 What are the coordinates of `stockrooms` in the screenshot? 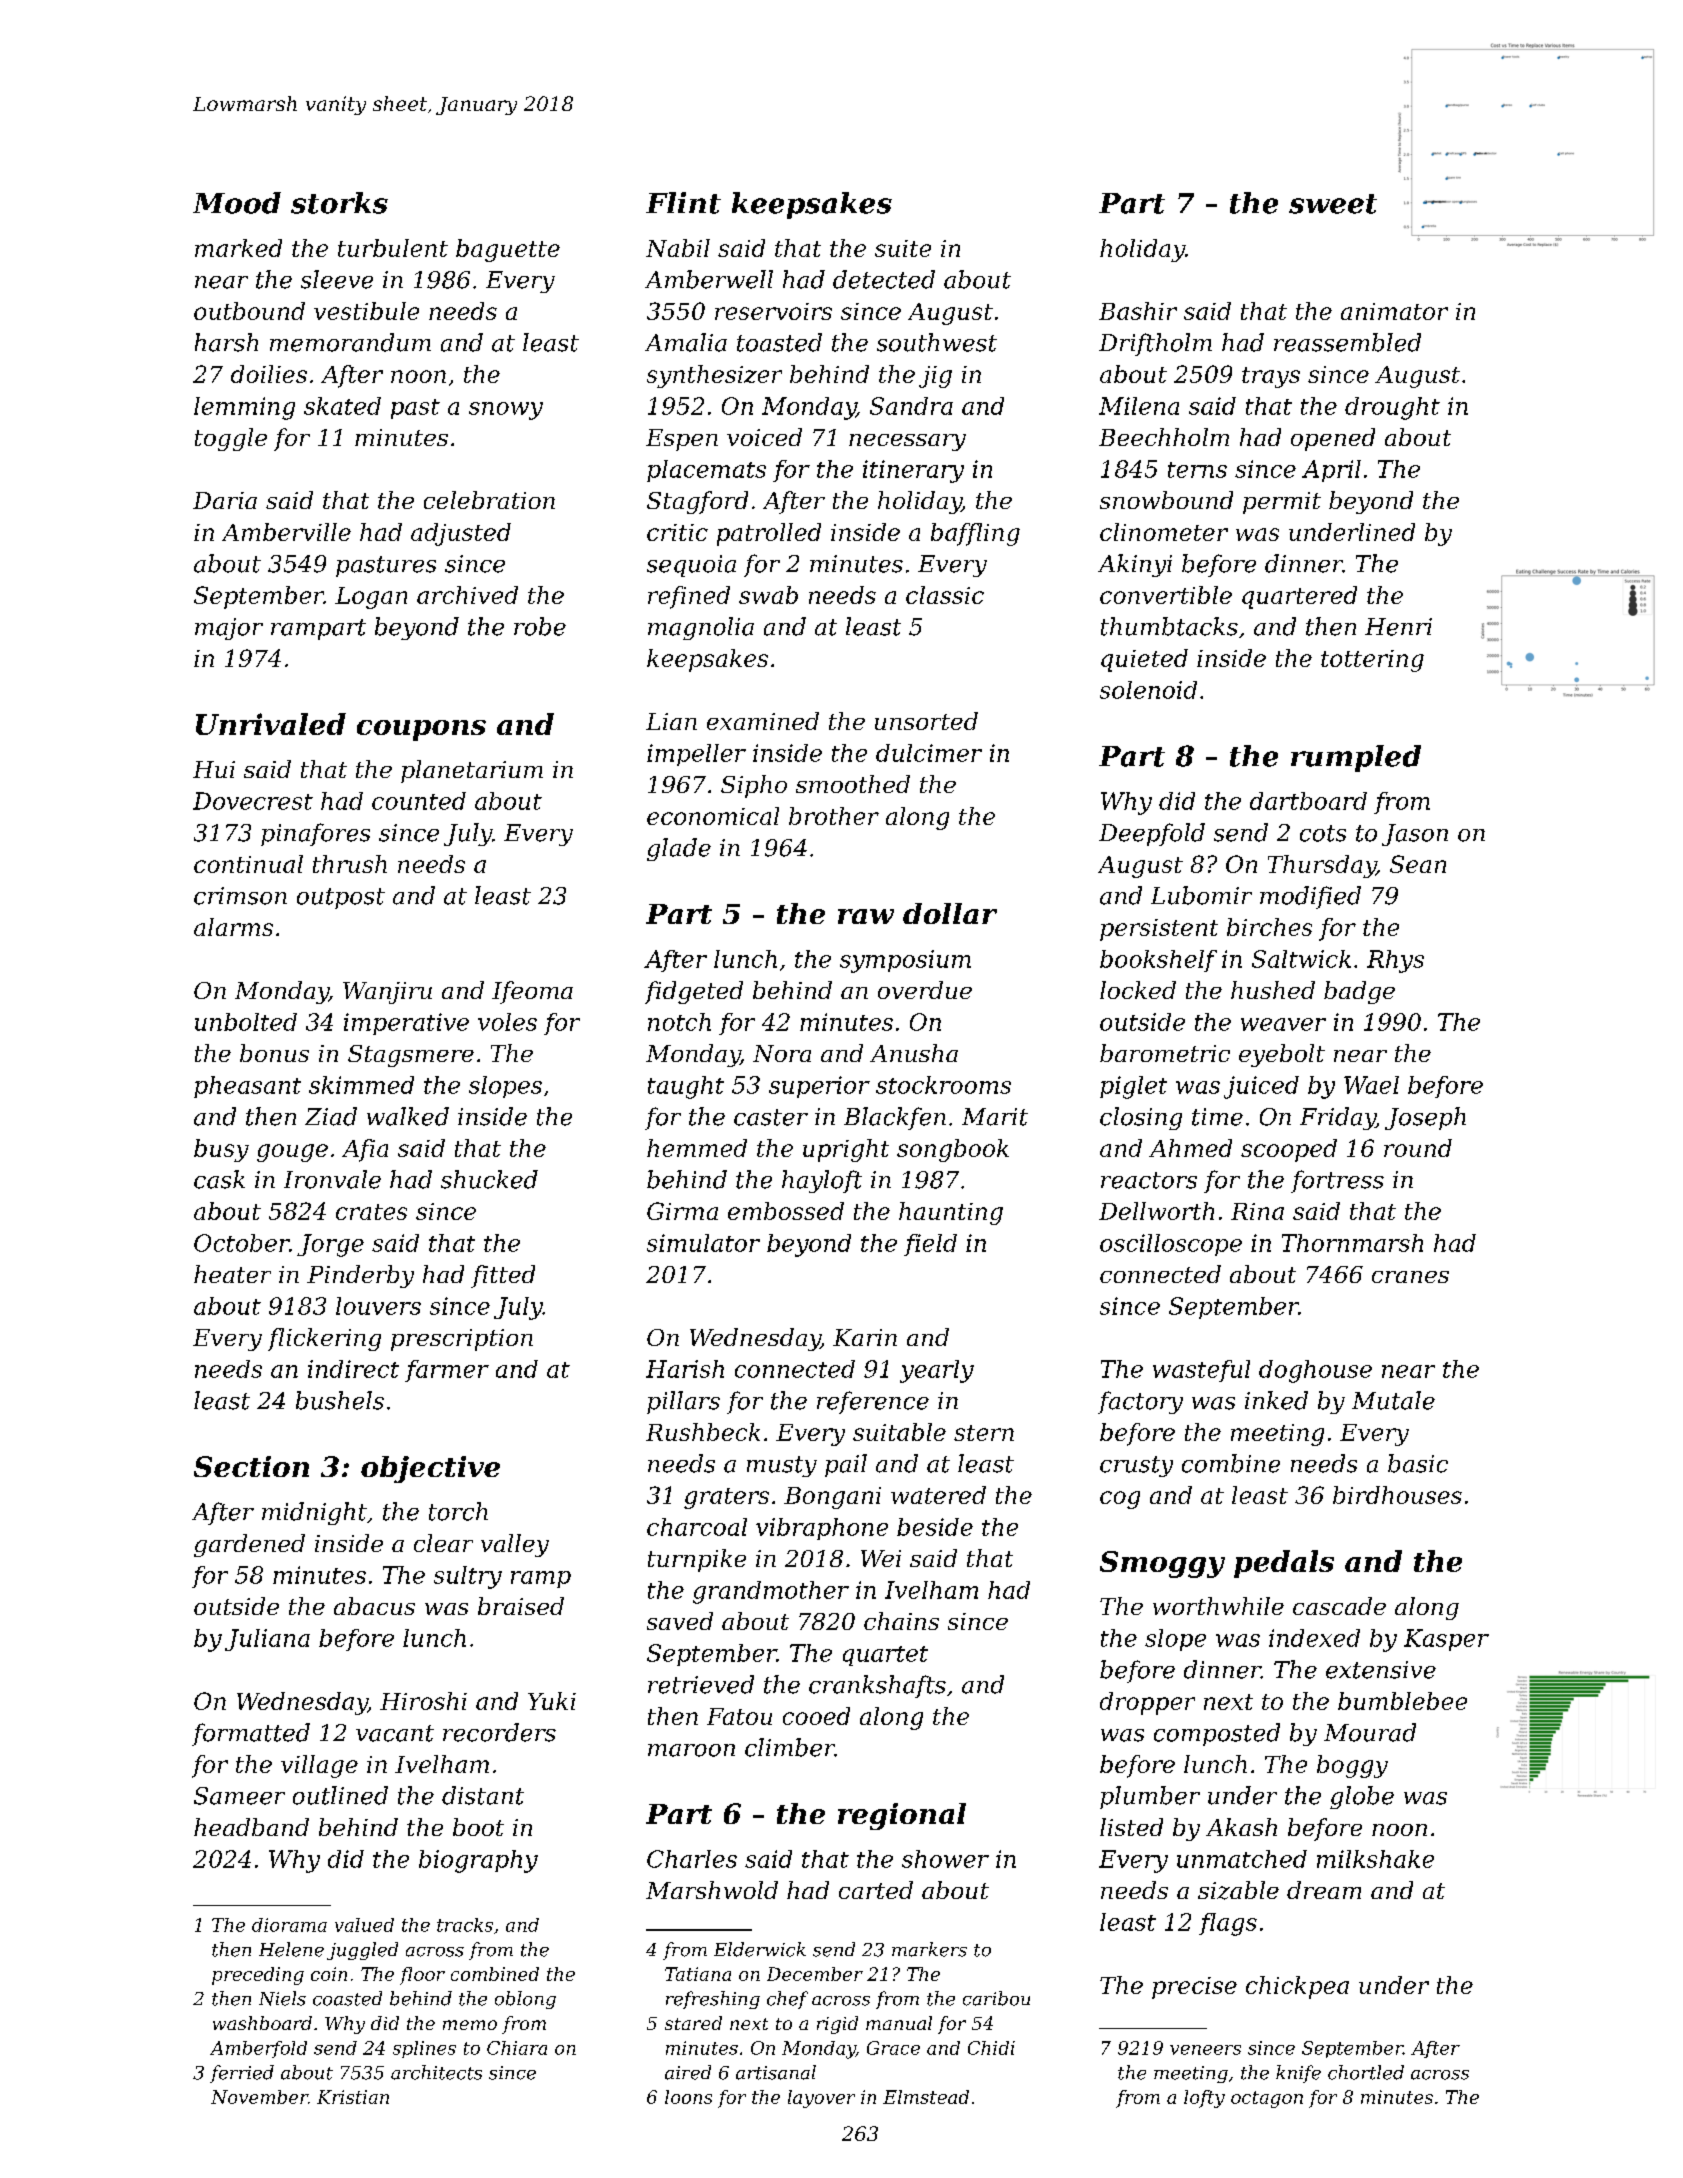 It's located at (943, 1085).
